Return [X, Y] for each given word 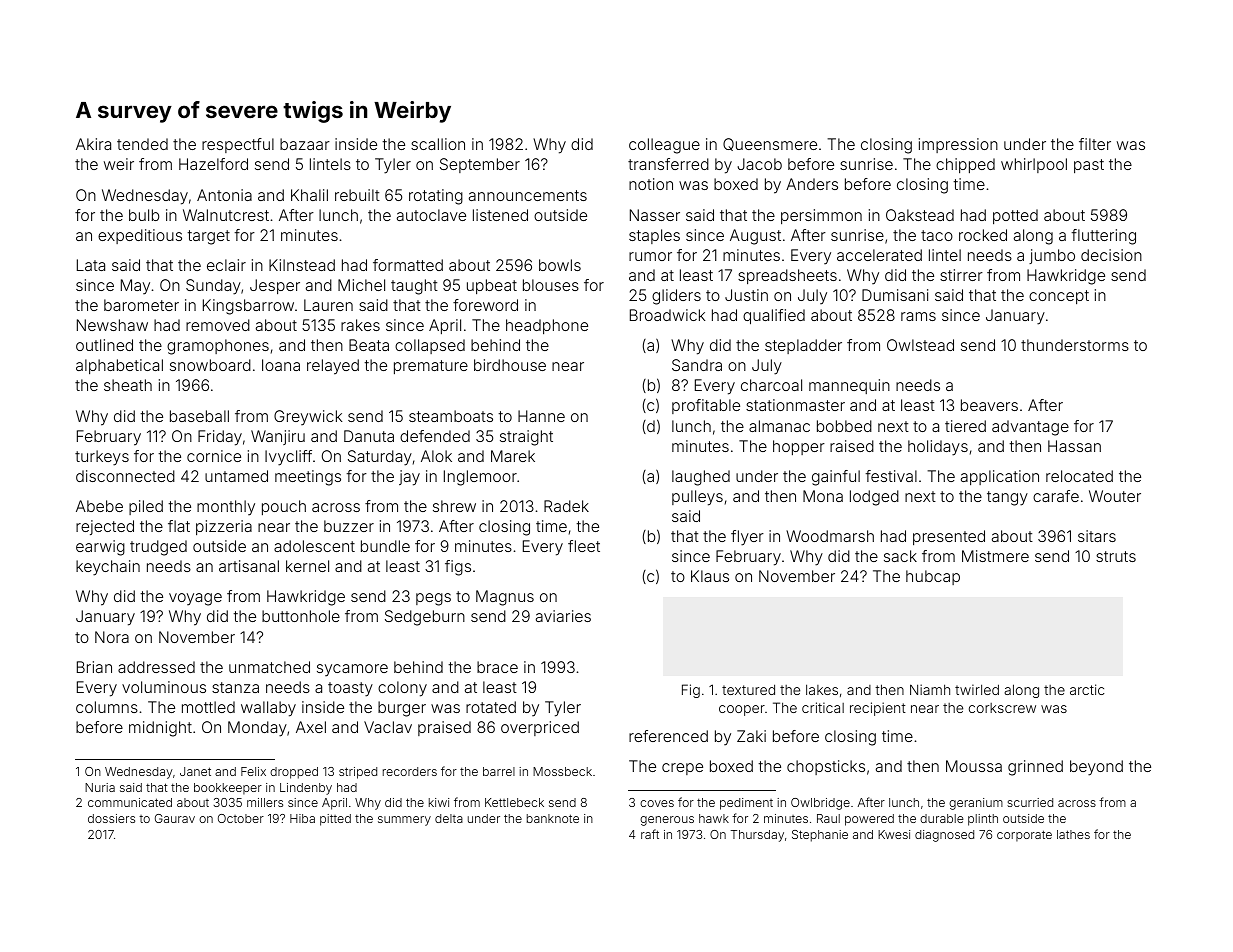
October [241, 818]
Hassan [1074, 446]
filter [1095, 144]
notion [651, 184]
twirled [977, 689]
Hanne [541, 416]
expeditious [140, 236]
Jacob [759, 164]
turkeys [102, 458]
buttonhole [301, 616]
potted [1015, 216]
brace [497, 667]
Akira [93, 144]
